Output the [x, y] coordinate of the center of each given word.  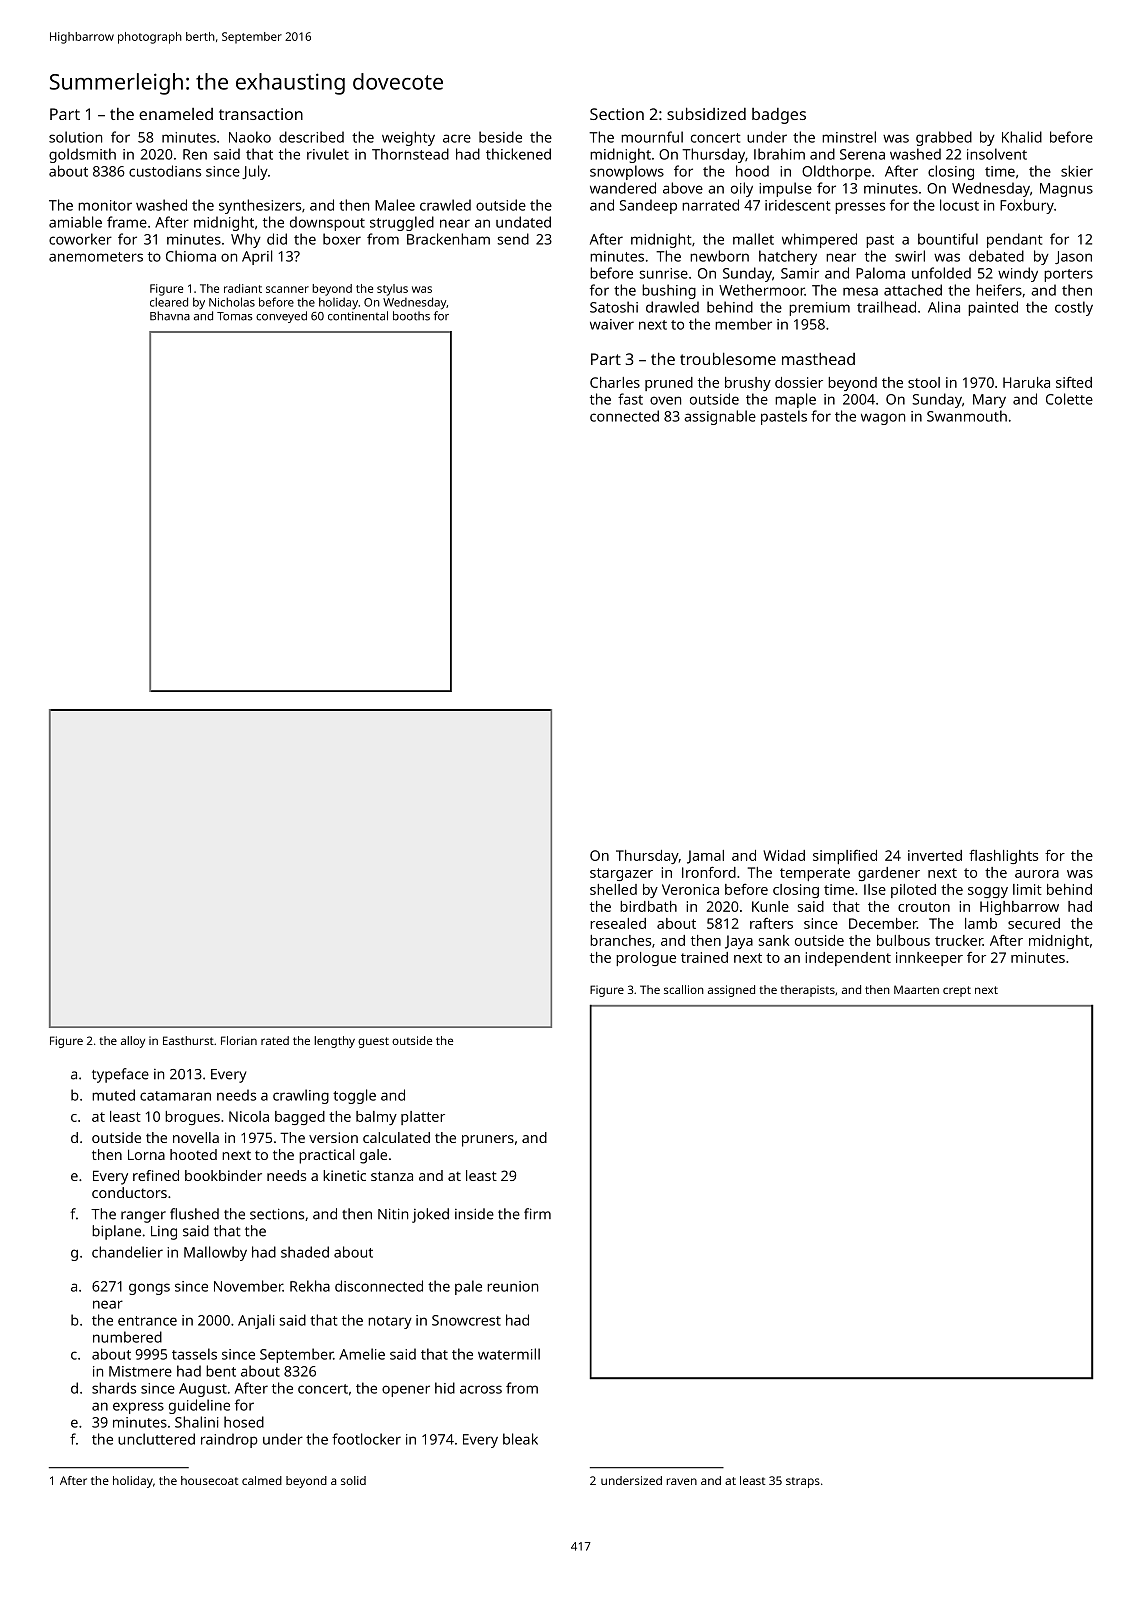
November [248, 1286]
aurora [1037, 874]
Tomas [235, 316]
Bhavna [170, 316]
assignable [720, 417]
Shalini [197, 1422]
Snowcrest [466, 1320]
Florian [239, 1040]
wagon [883, 419]
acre [457, 138]
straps [803, 1482]
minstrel [849, 137]
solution [75, 137]
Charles [615, 382]
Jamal [705, 857]
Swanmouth [967, 416]
